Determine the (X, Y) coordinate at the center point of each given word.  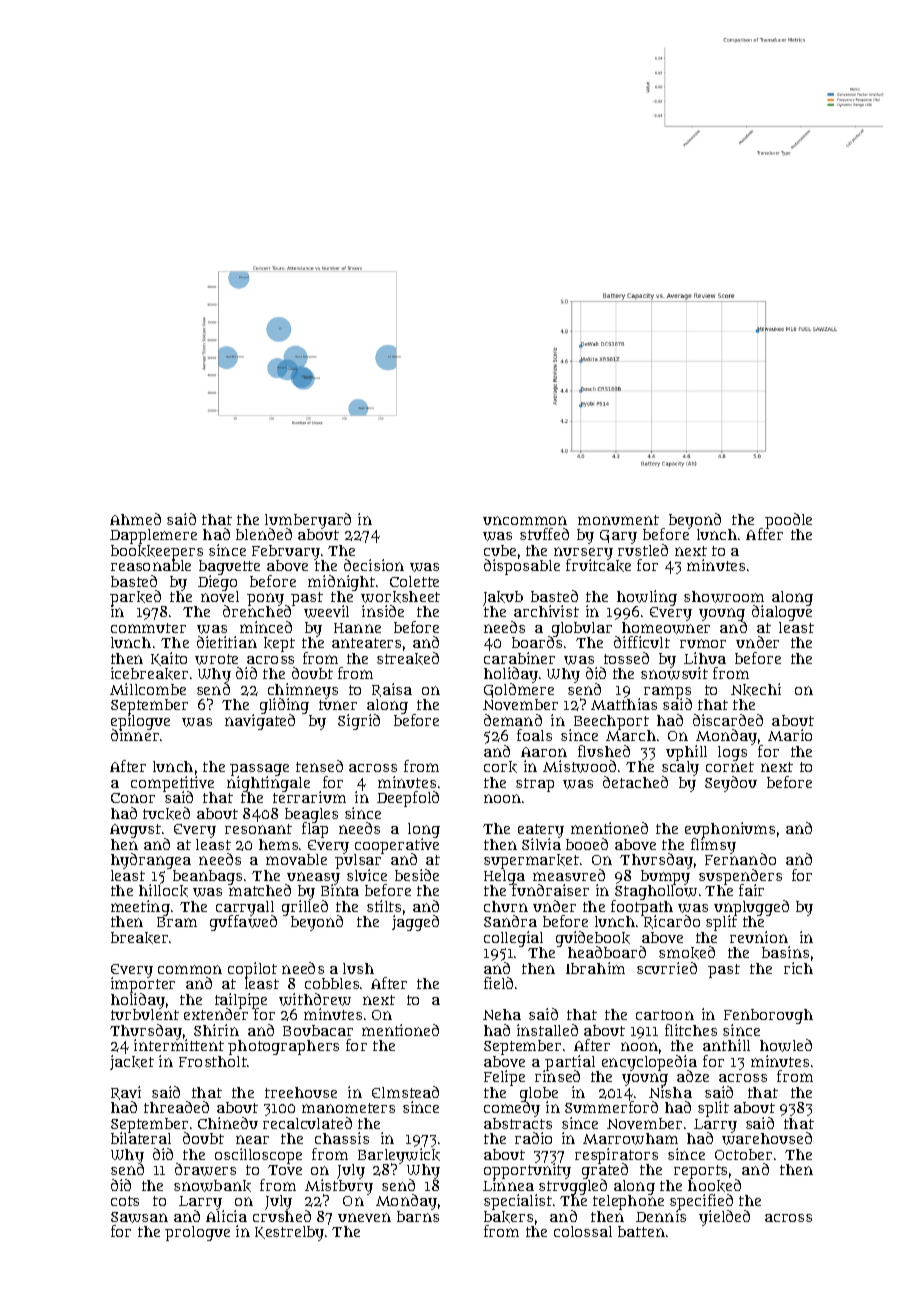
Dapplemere (153, 536)
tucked (166, 813)
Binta (340, 890)
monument (618, 520)
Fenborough (768, 1017)
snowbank (212, 1186)
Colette (414, 581)
